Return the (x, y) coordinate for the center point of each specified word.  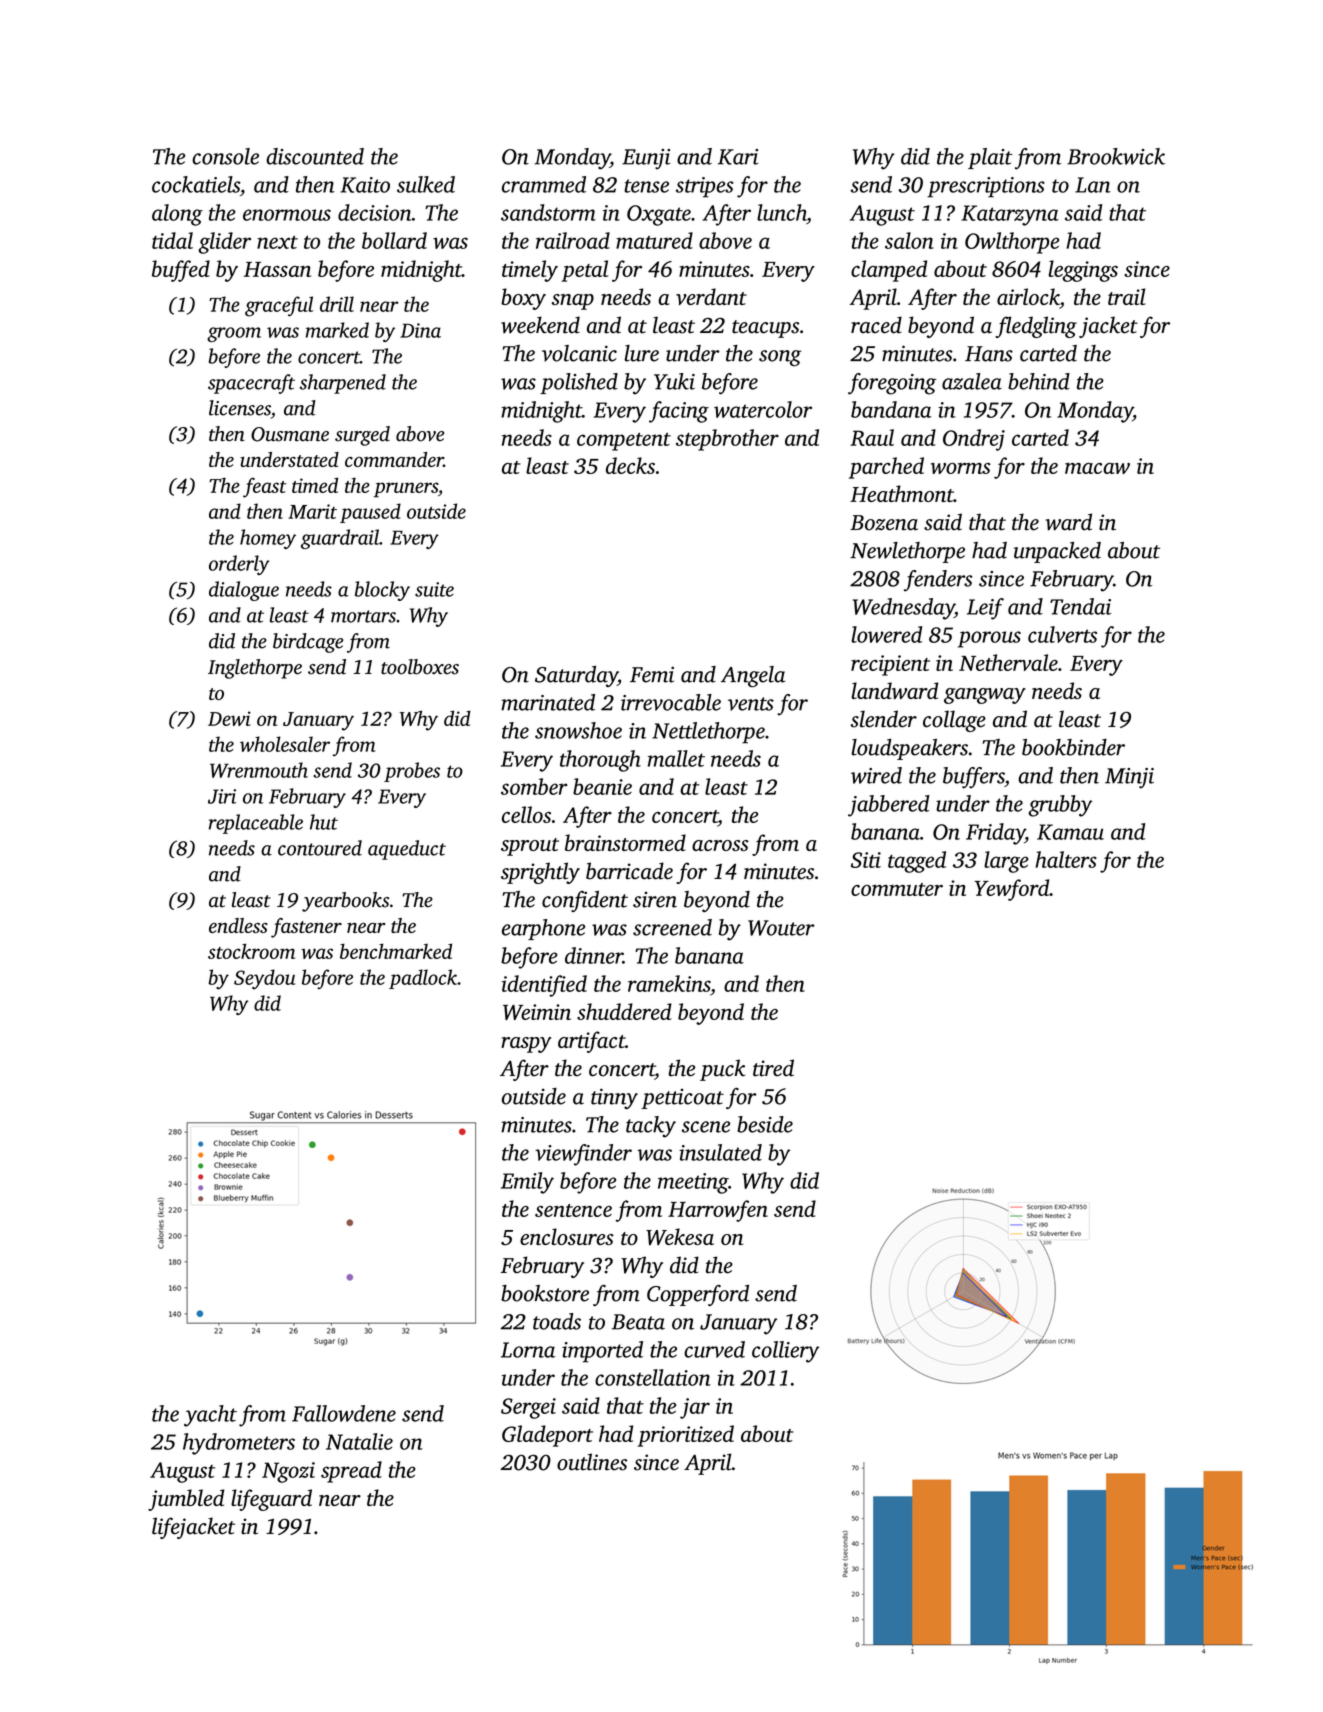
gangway (985, 696)
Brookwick (1116, 156)
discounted (315, 156)
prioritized (686, 1436)
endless (238, 925)
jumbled (186, 1500)
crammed (544, 184)
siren (655, 900)
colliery (785, 1352)
